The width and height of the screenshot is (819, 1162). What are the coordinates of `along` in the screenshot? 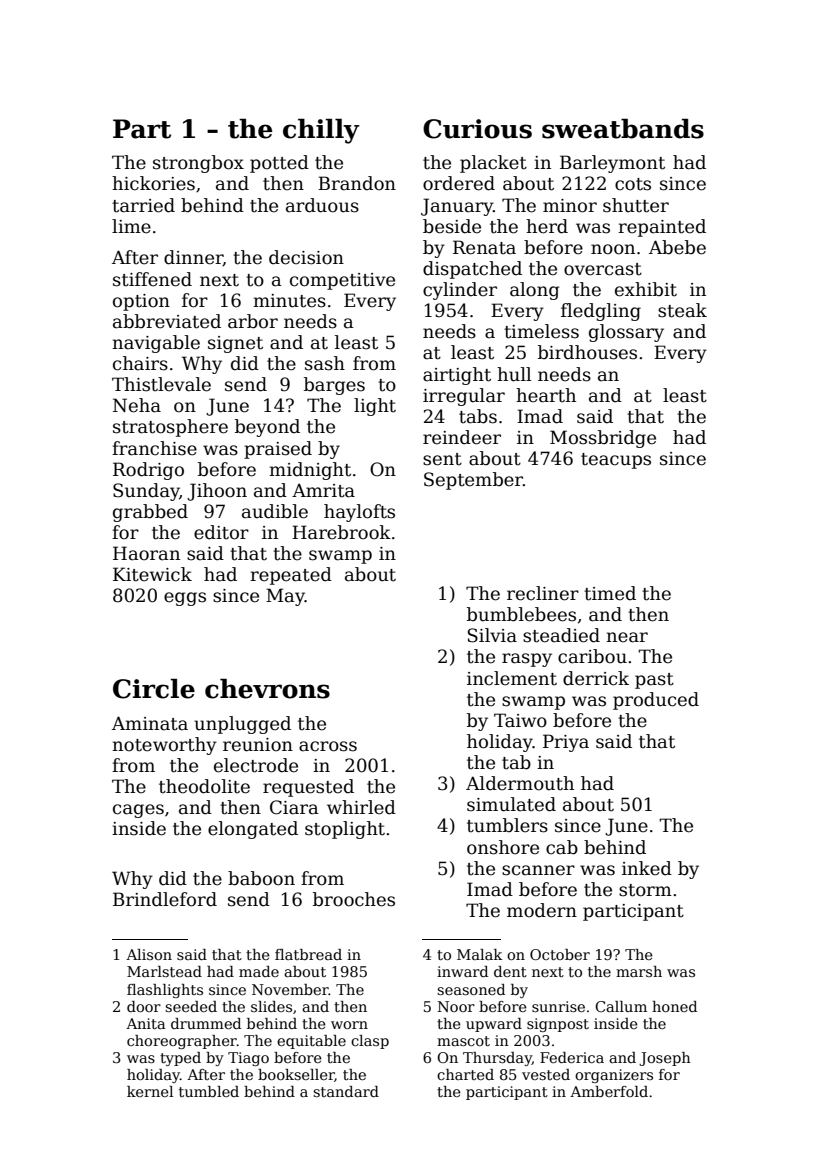 It's located at (534, 291).
